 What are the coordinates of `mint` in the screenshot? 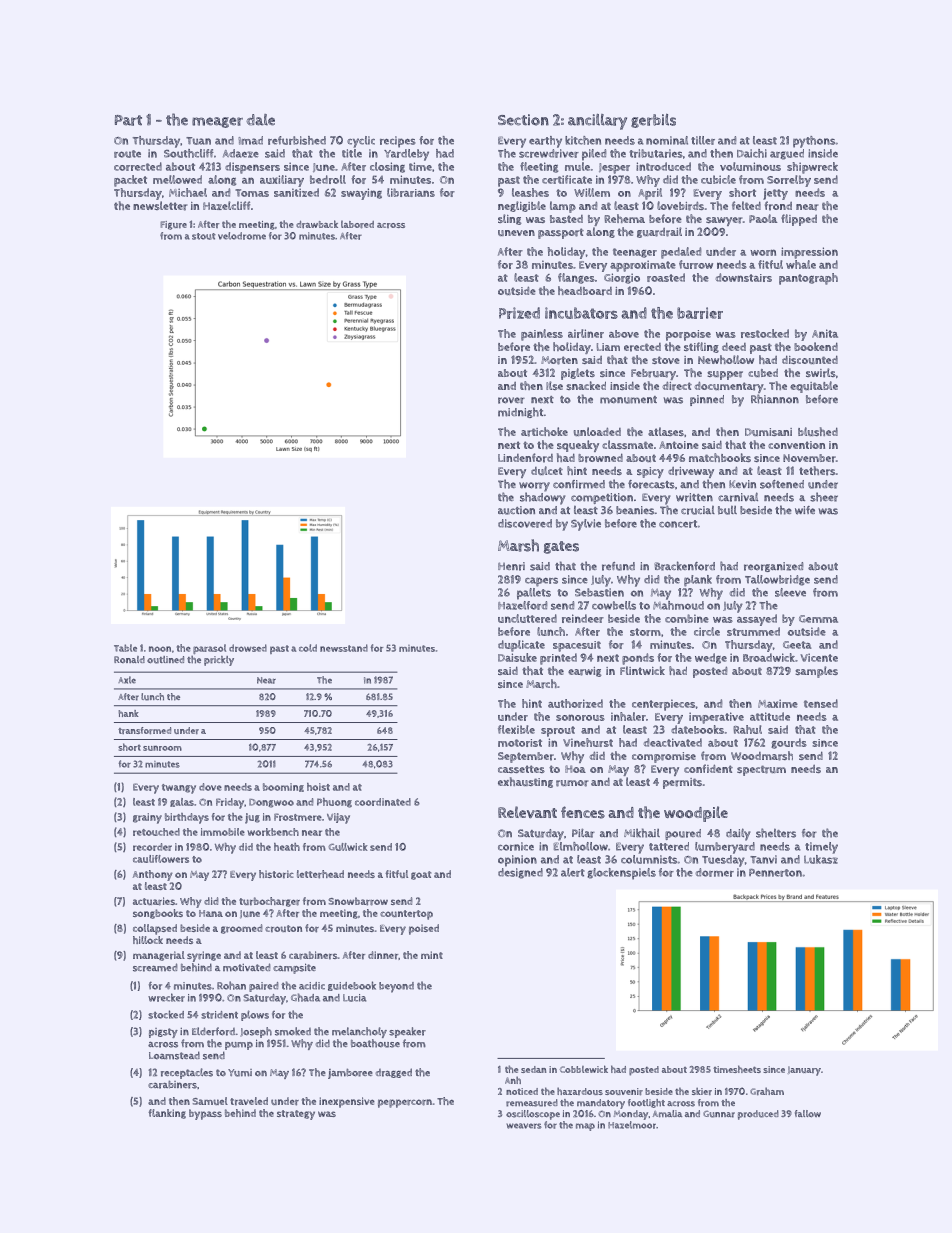 It's located at (432, 955).
